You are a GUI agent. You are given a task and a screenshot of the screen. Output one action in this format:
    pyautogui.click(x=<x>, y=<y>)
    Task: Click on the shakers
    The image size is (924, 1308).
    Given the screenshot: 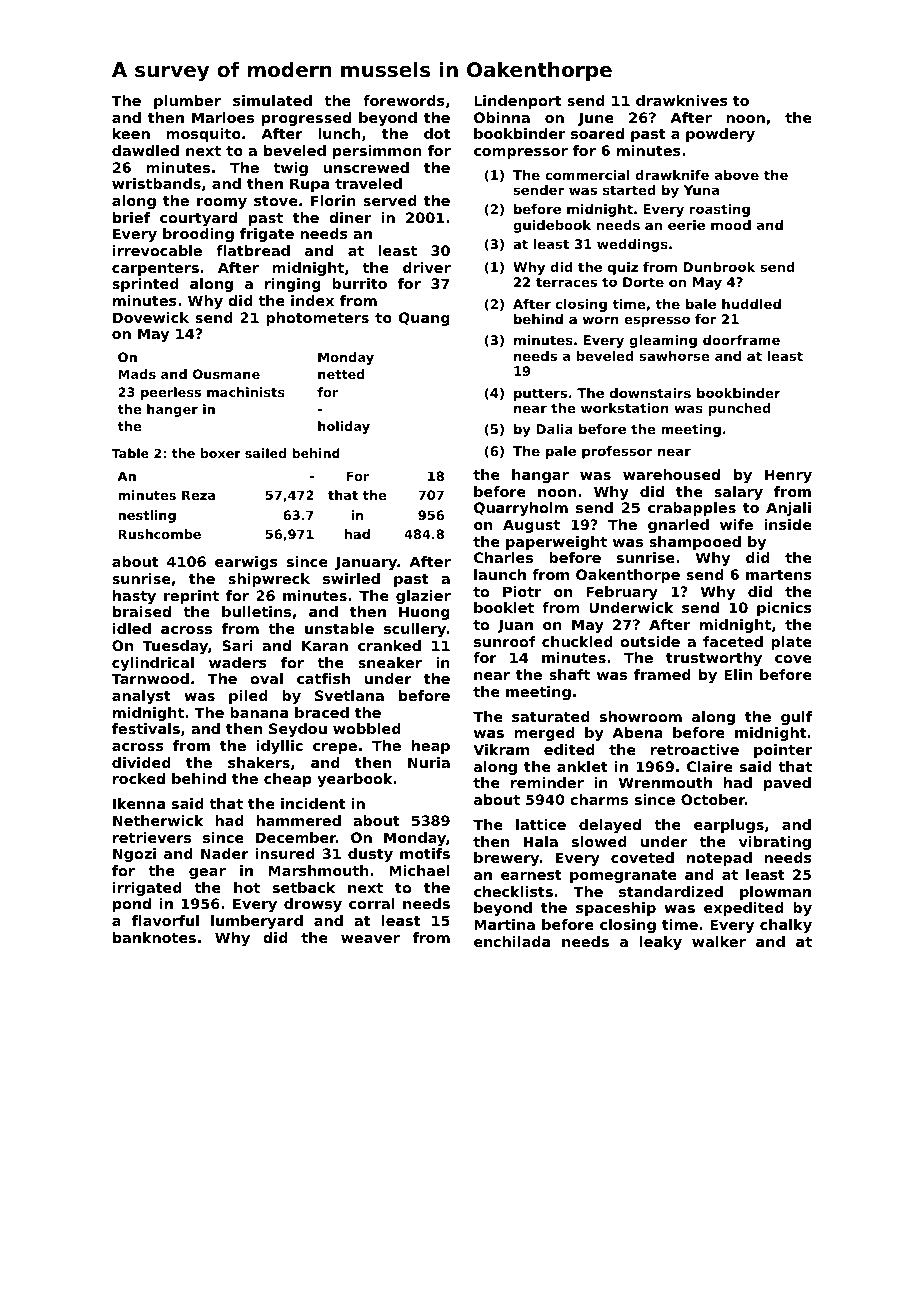 What is the action you would take?
    pyautogui.click(x=259, y=762)
